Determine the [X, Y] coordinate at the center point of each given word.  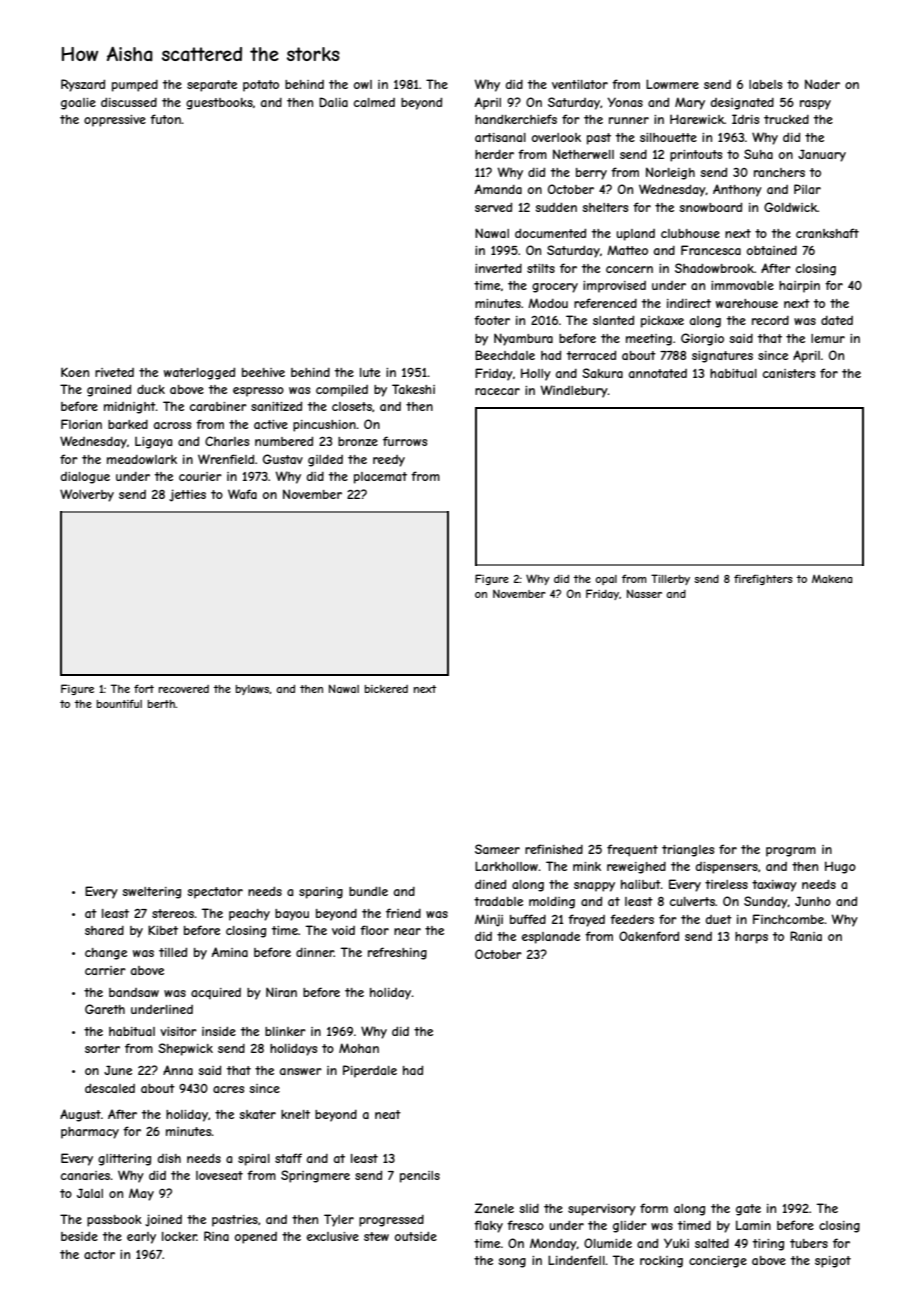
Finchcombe [788, 919]
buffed [528, 919]
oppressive [115, 121]
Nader [822, 84]
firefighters [763, 579]
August [80, 1115]
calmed [374, 102]
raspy [815, 105]
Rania [806, 936]
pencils [420, 1177]
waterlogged [199, 373]
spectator [215, 893]
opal [606, 580]
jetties [187, 495]
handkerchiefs [516, 119]
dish [169, 1158]
